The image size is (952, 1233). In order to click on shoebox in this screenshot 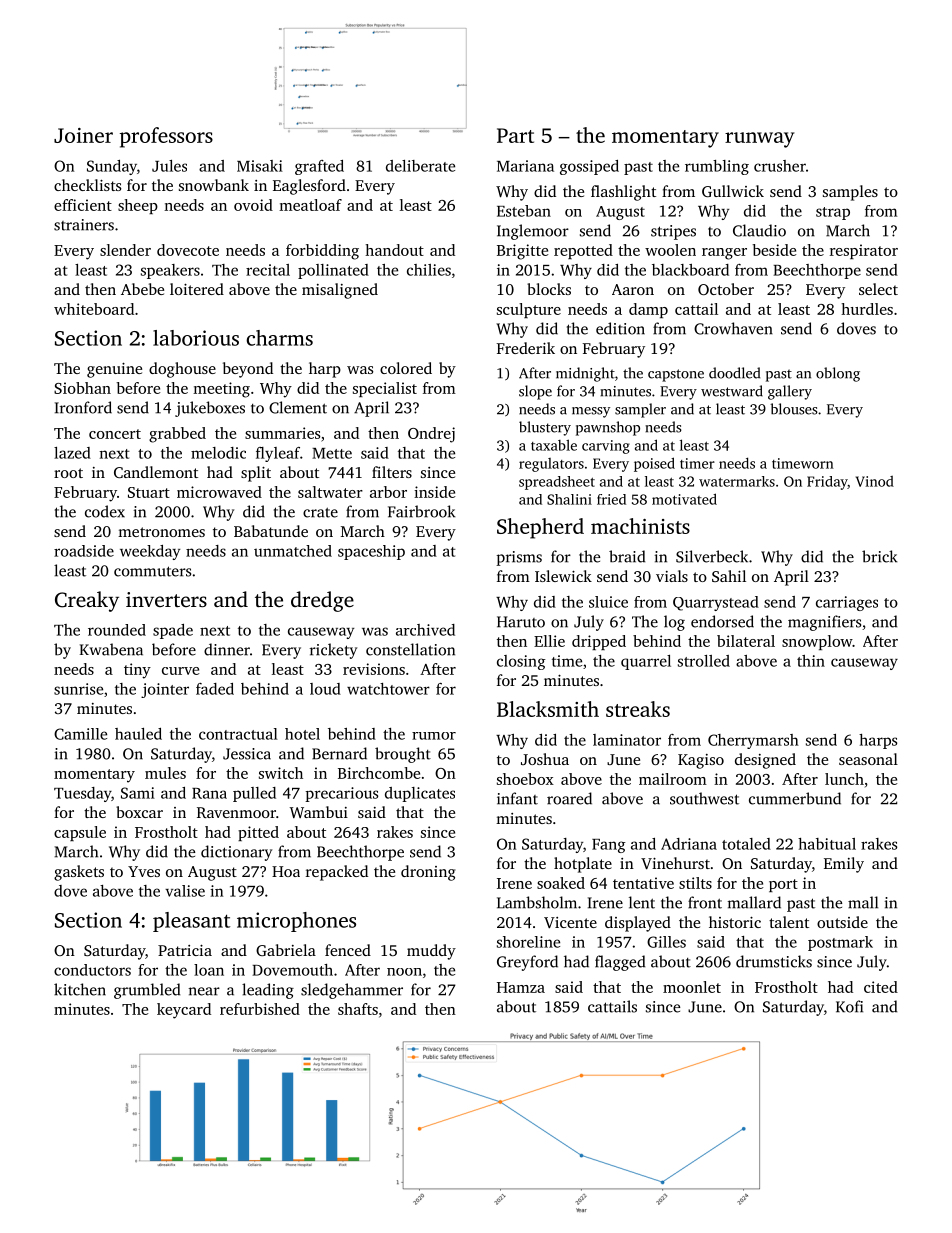, I will do `click(525, 779)`.
